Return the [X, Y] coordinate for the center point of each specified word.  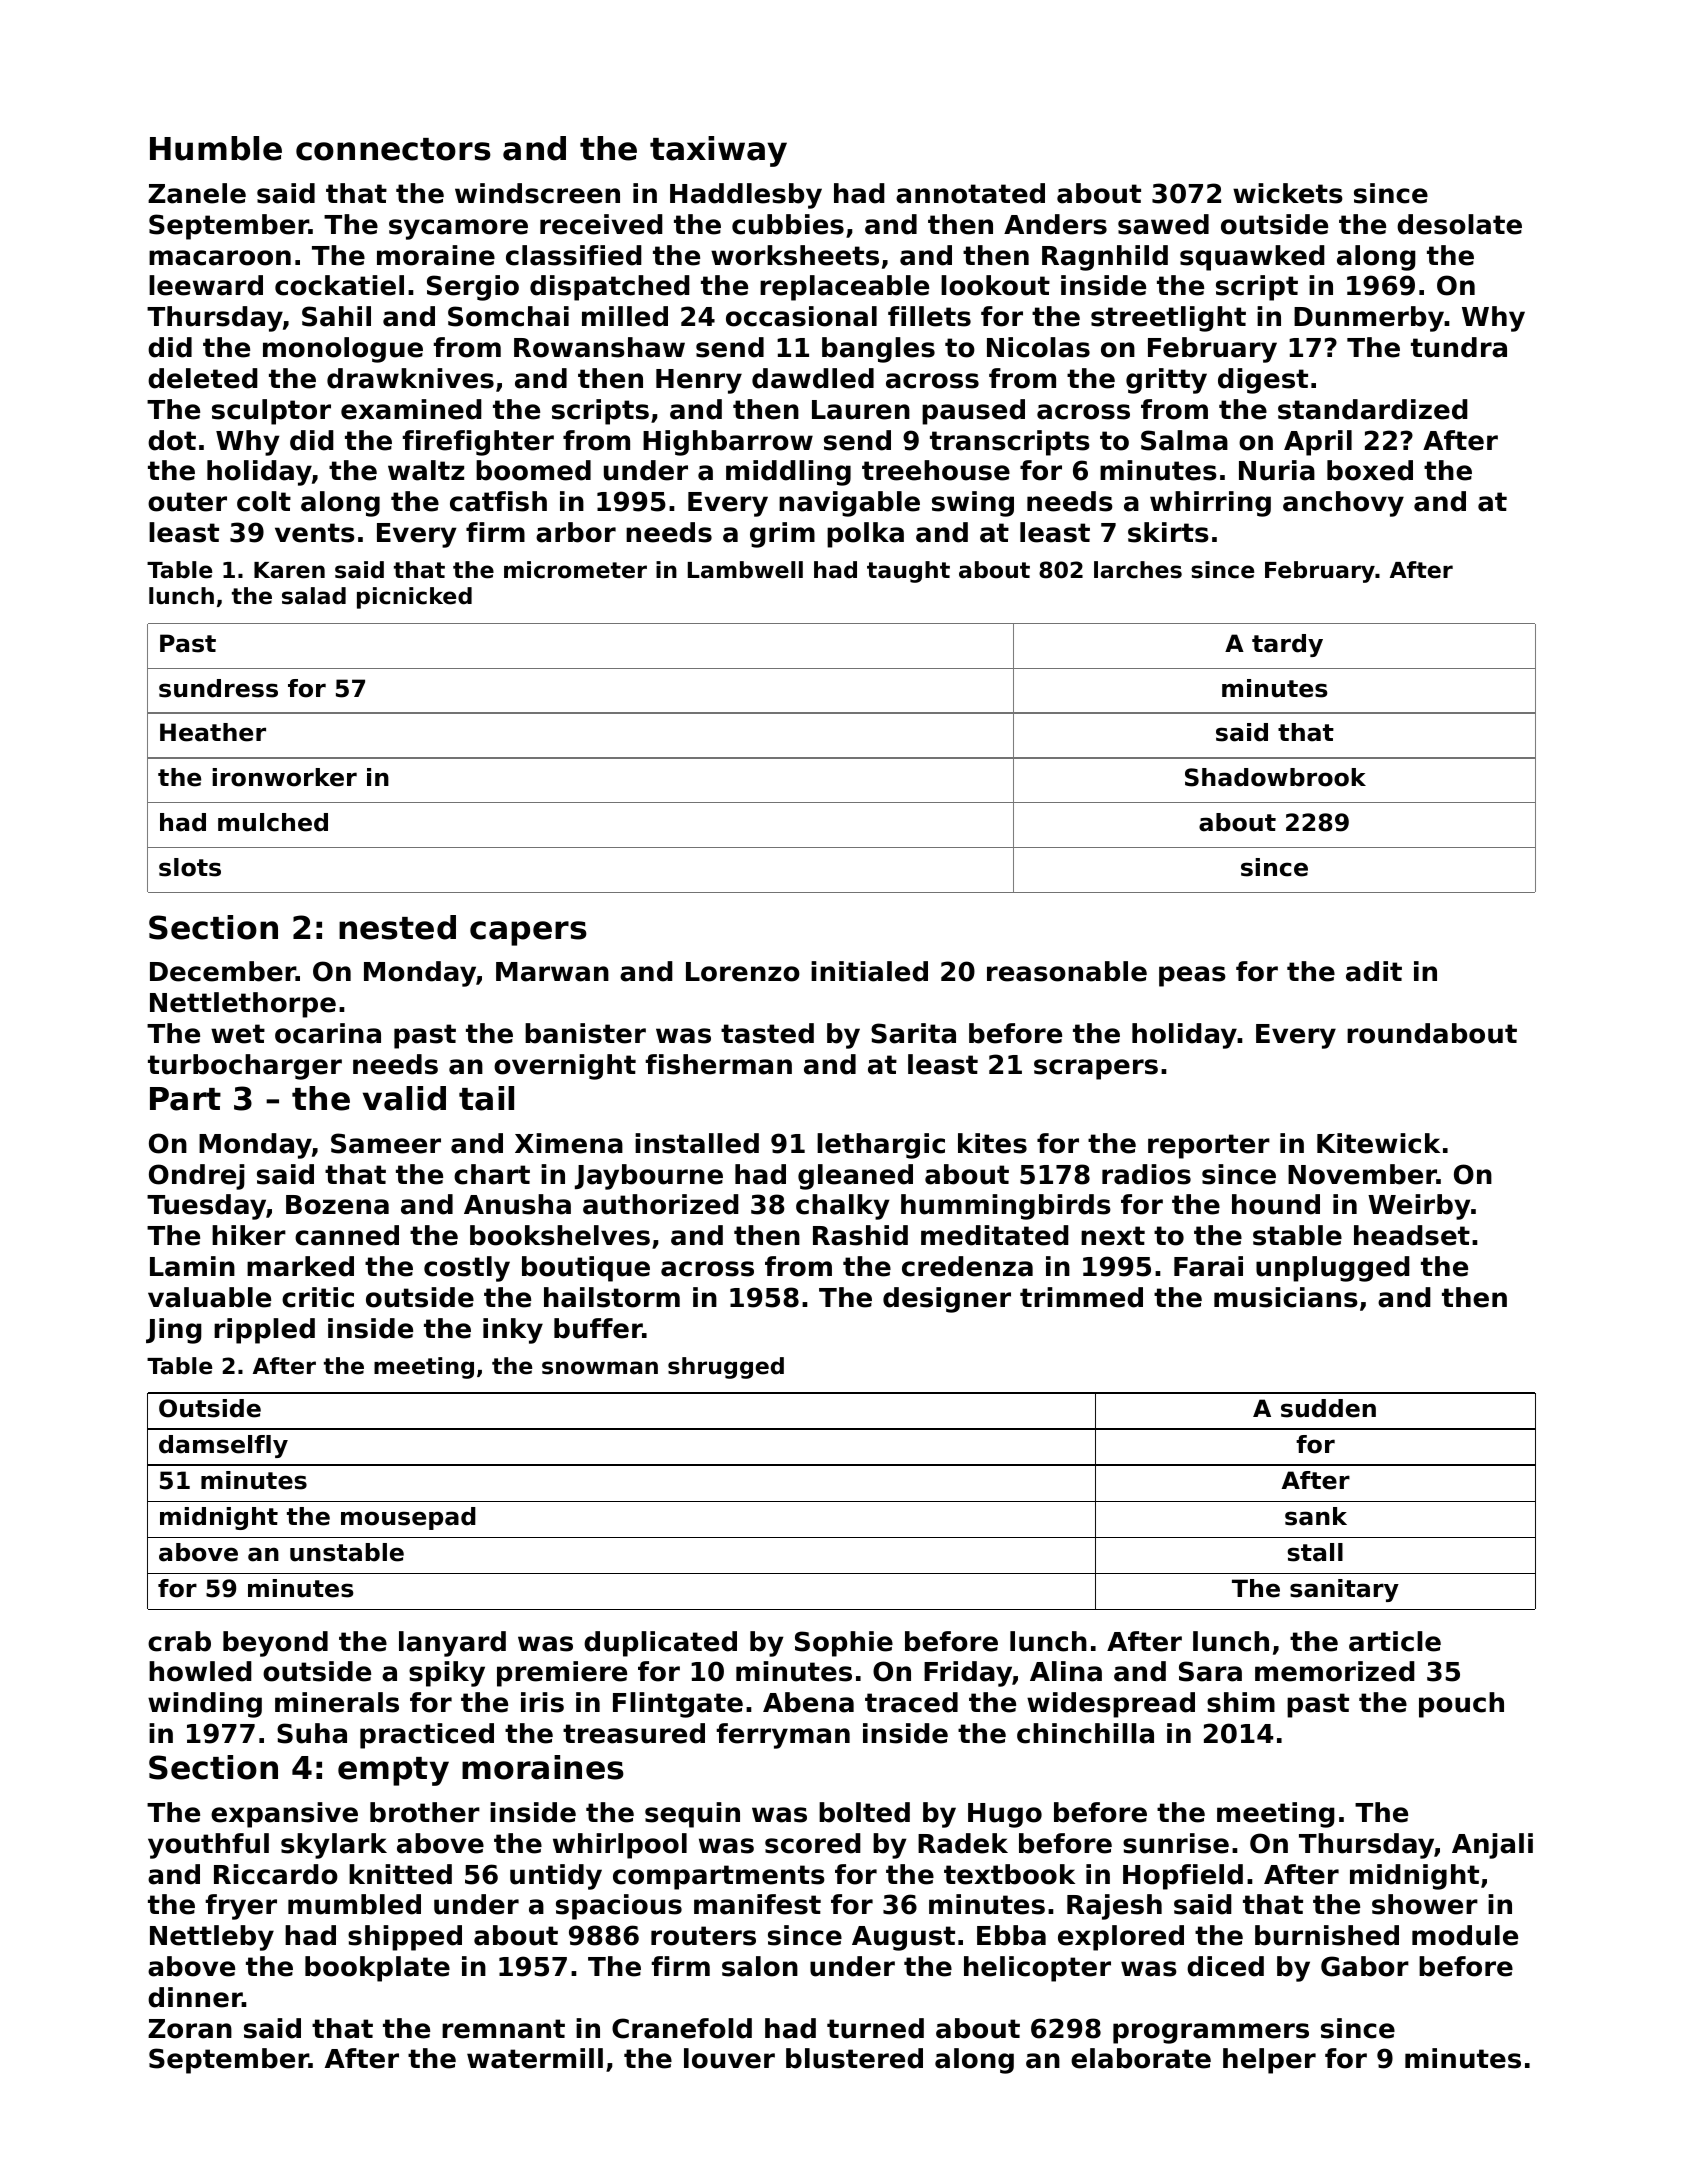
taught [908, 572]
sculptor [271, 412]
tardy [1287, 645]
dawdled [813, 378]
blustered [854, 2058]
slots [190, 867]
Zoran [190, 2029]
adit [1374, 971]
